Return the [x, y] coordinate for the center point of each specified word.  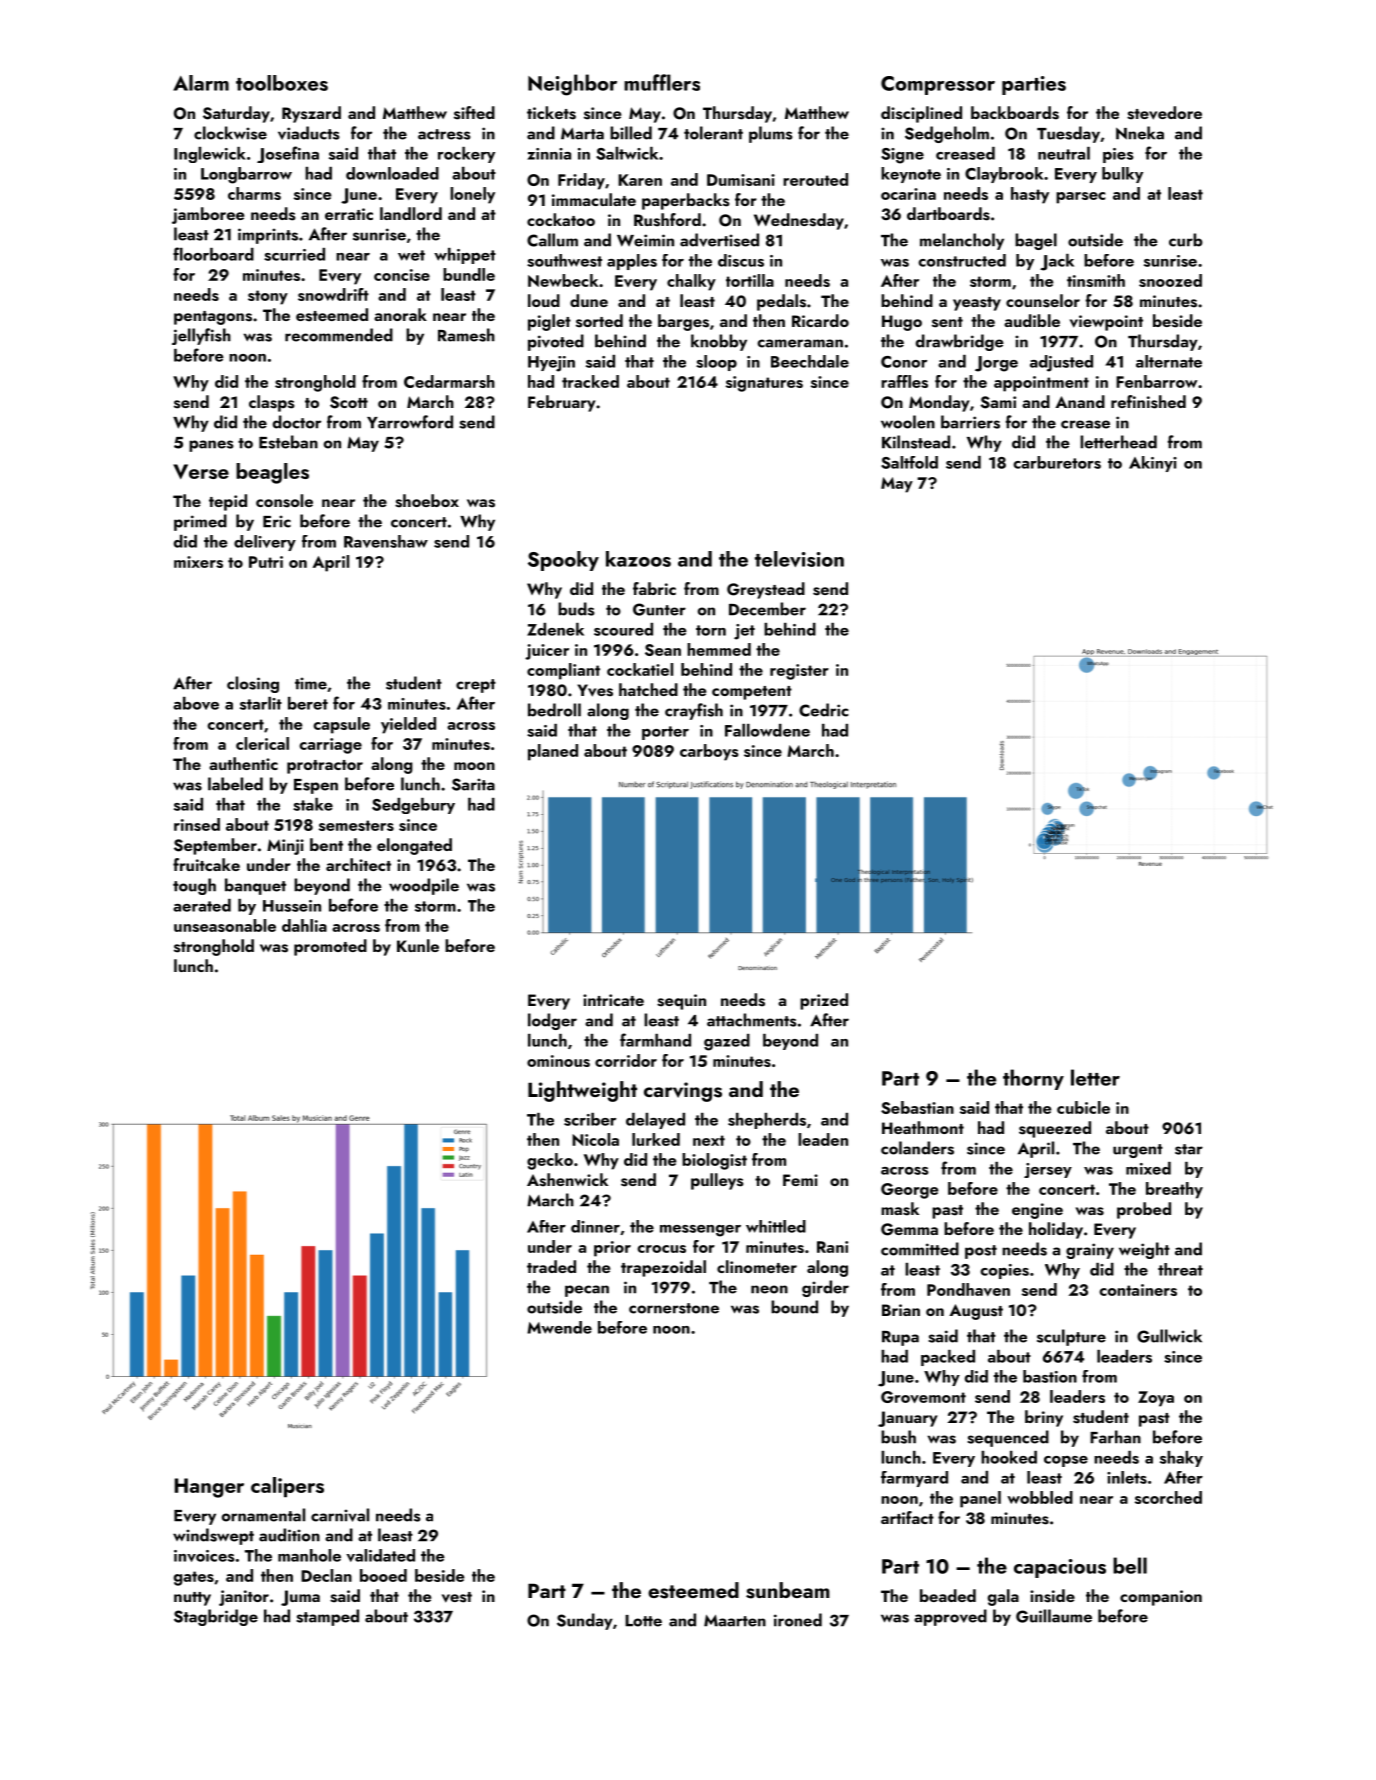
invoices [204, 1556]
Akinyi [1153, 464]
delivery [265, 543]
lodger [552, 1021]
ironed [798, 1620]
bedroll [554, 710]
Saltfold [909, 462]
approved [950, 1617]
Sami [998, 402]
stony [268, 297]
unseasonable [225, 925]
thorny [1033, 1079]
